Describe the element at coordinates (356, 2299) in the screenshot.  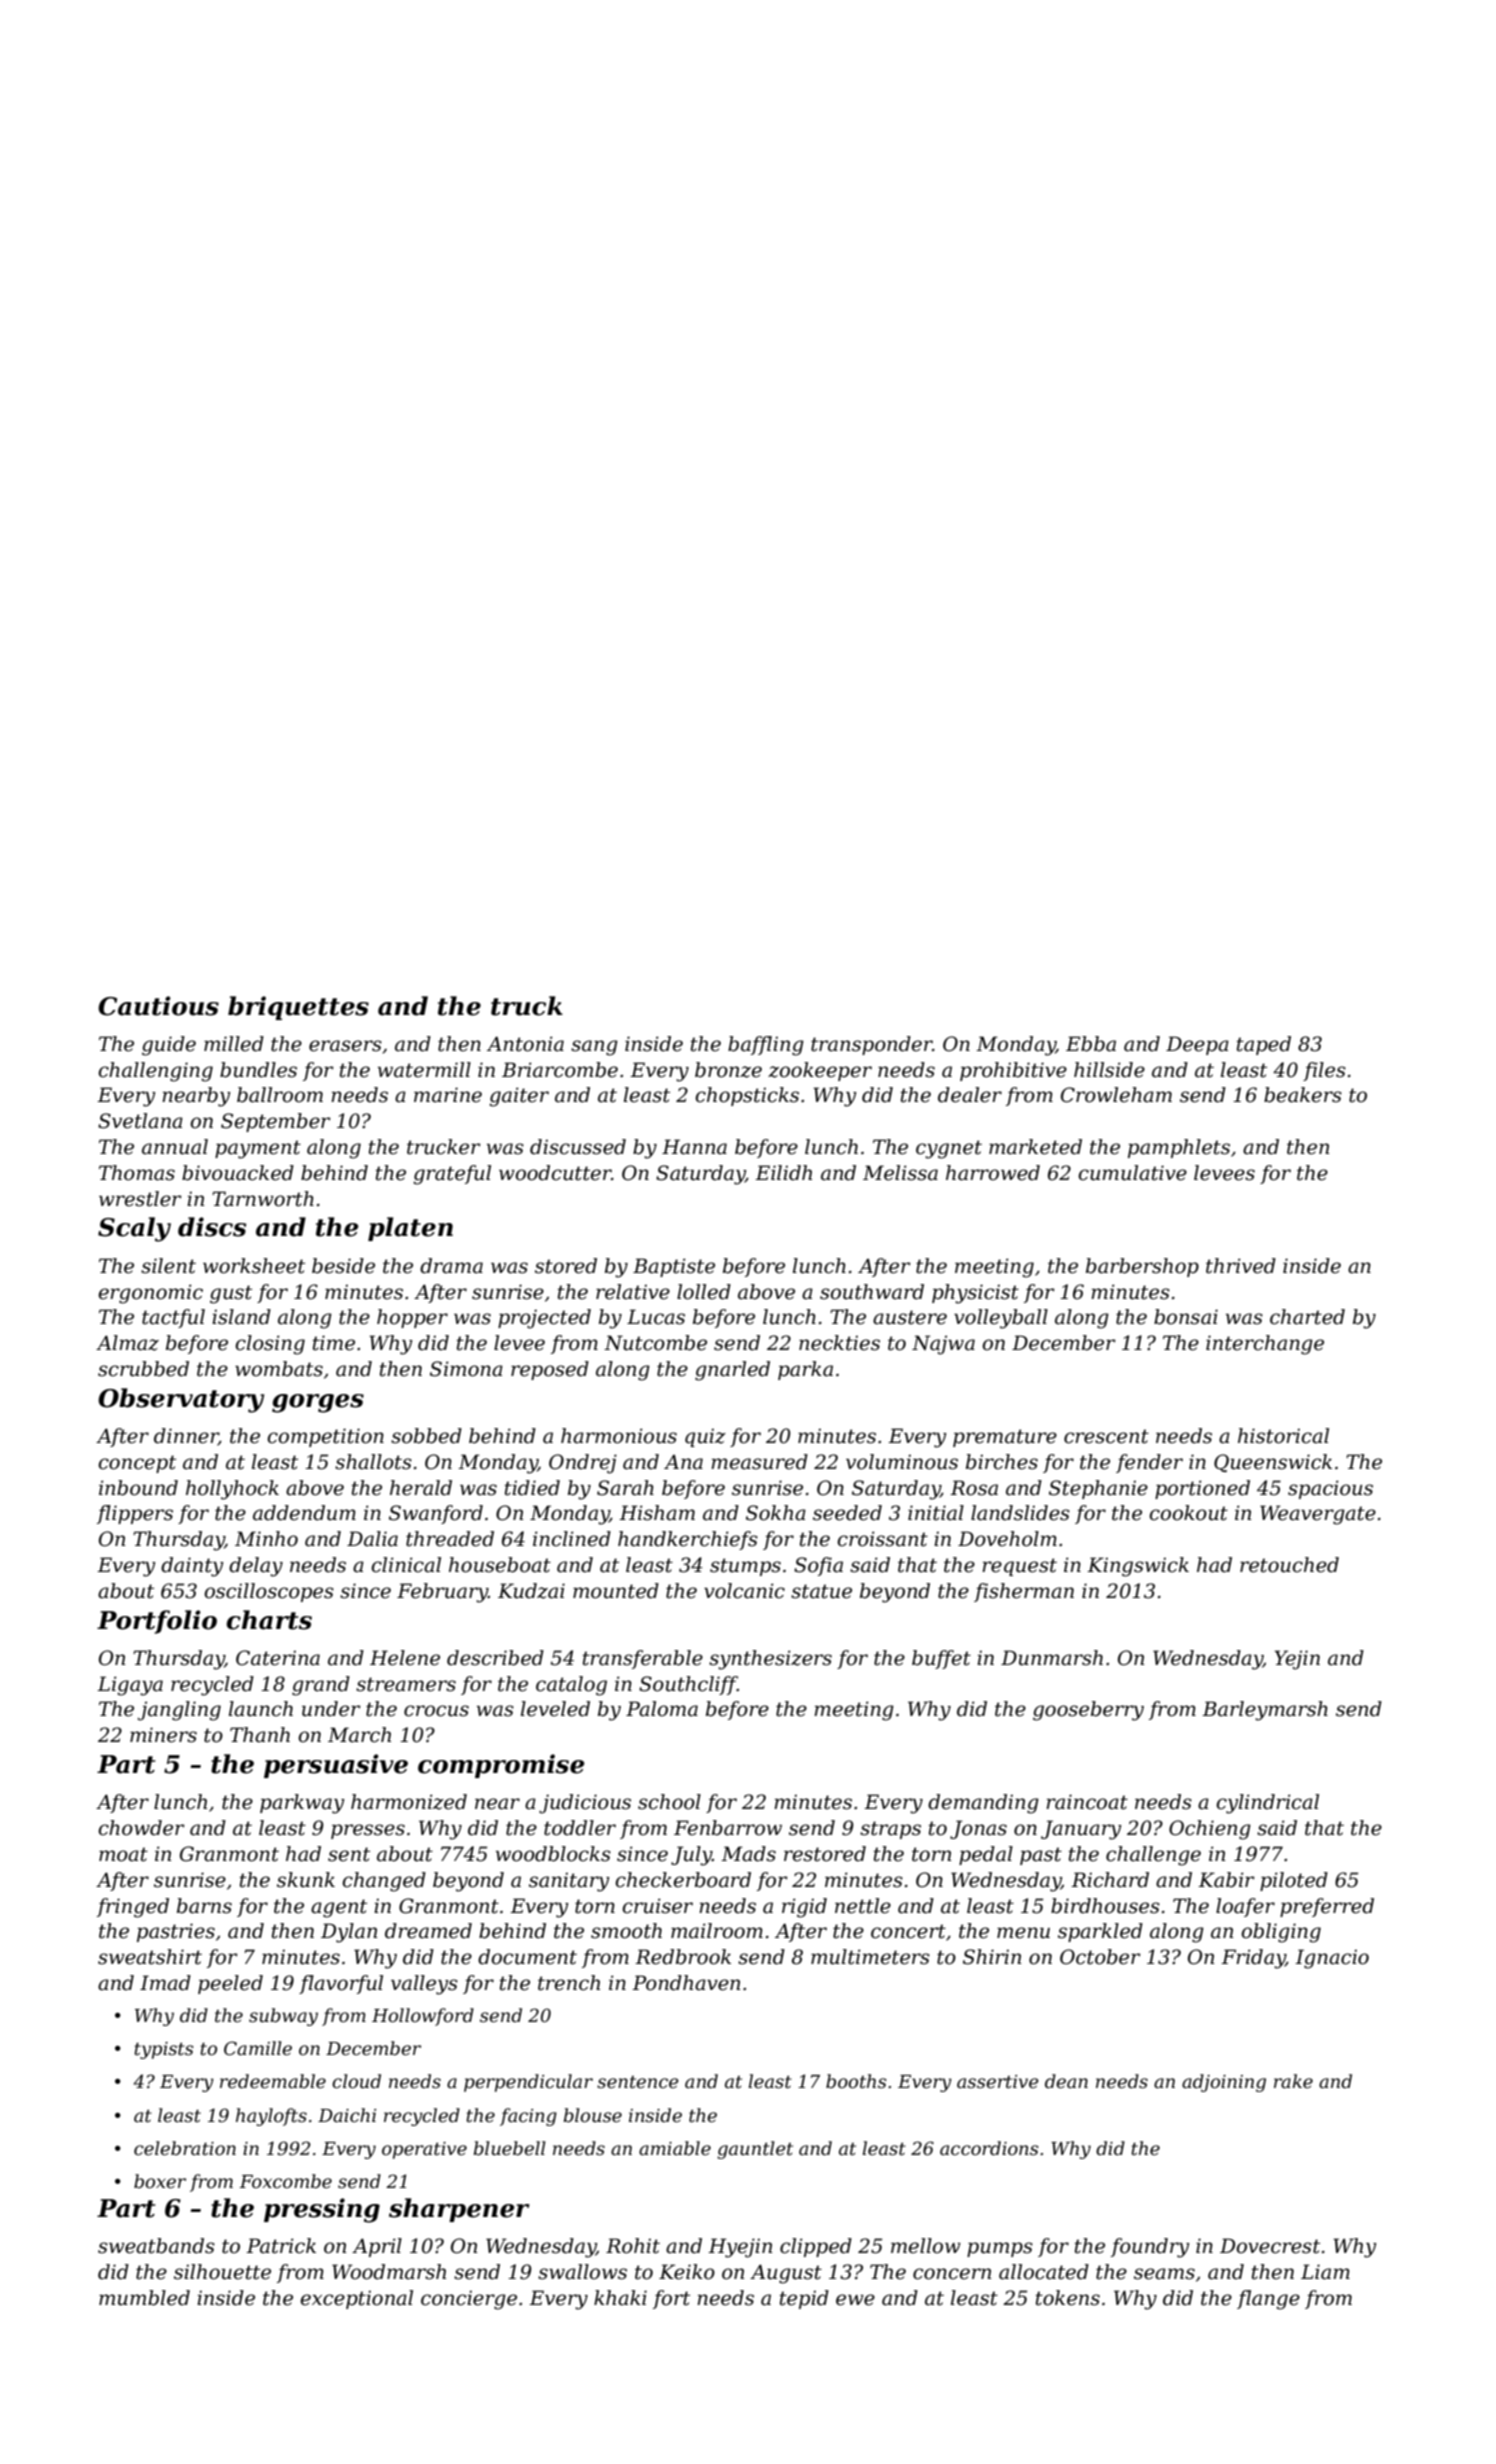
I see `exceptional` at that location.
